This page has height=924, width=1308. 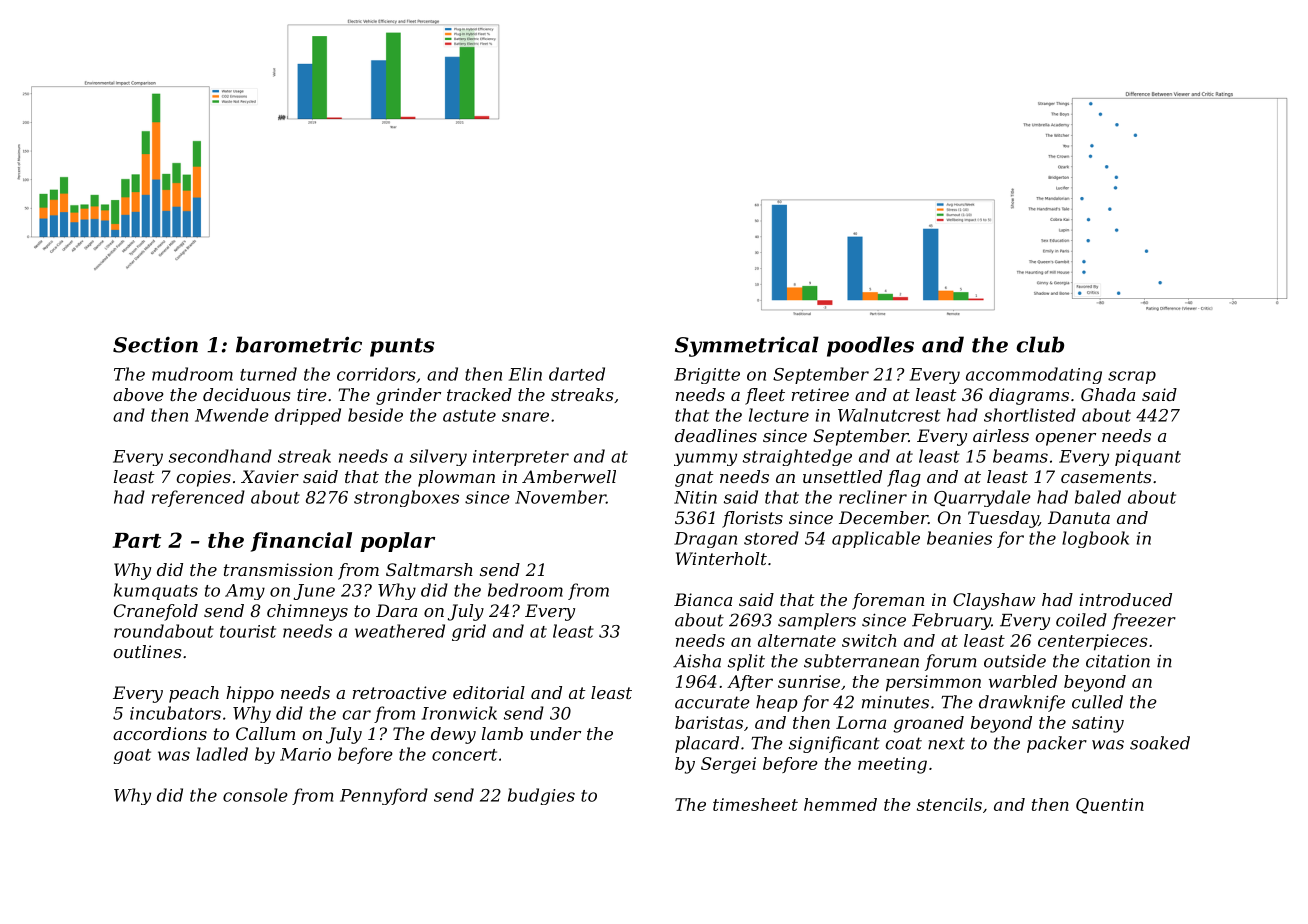 What do you see at coordinates (982, 498) in the page?
I see `Quarrydale` at bounding box center [982, 498].
